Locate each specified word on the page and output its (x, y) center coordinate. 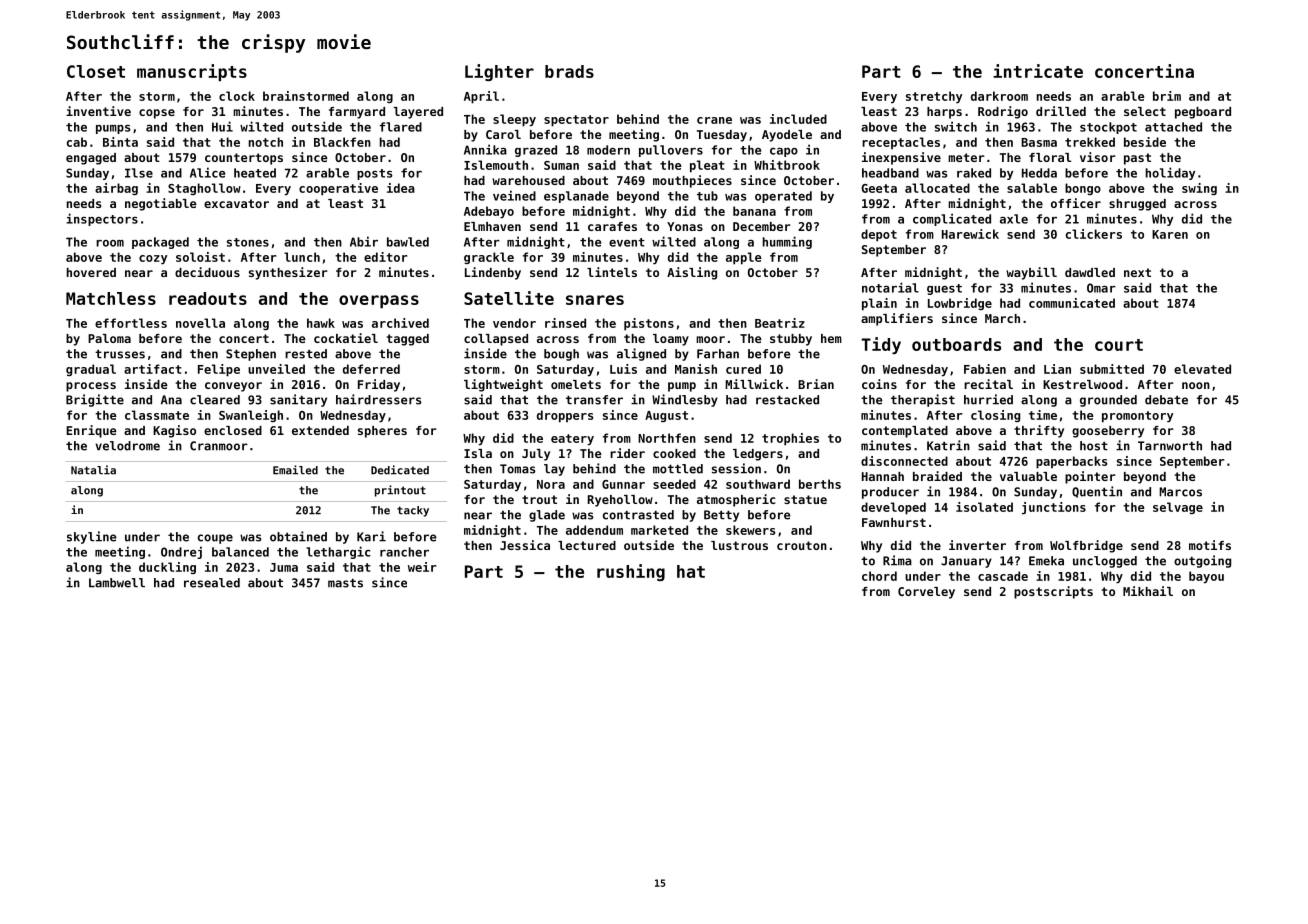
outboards (956, 344)
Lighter (499, 72)
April (481, 97)
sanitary (298, 400)
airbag (116, 189)
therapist (923, 400)
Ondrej (181, 552)
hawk (321, 323)
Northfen (667, 438)
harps (944, 113)
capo (784, 152)
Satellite (509, 298)
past (1137, 159)
